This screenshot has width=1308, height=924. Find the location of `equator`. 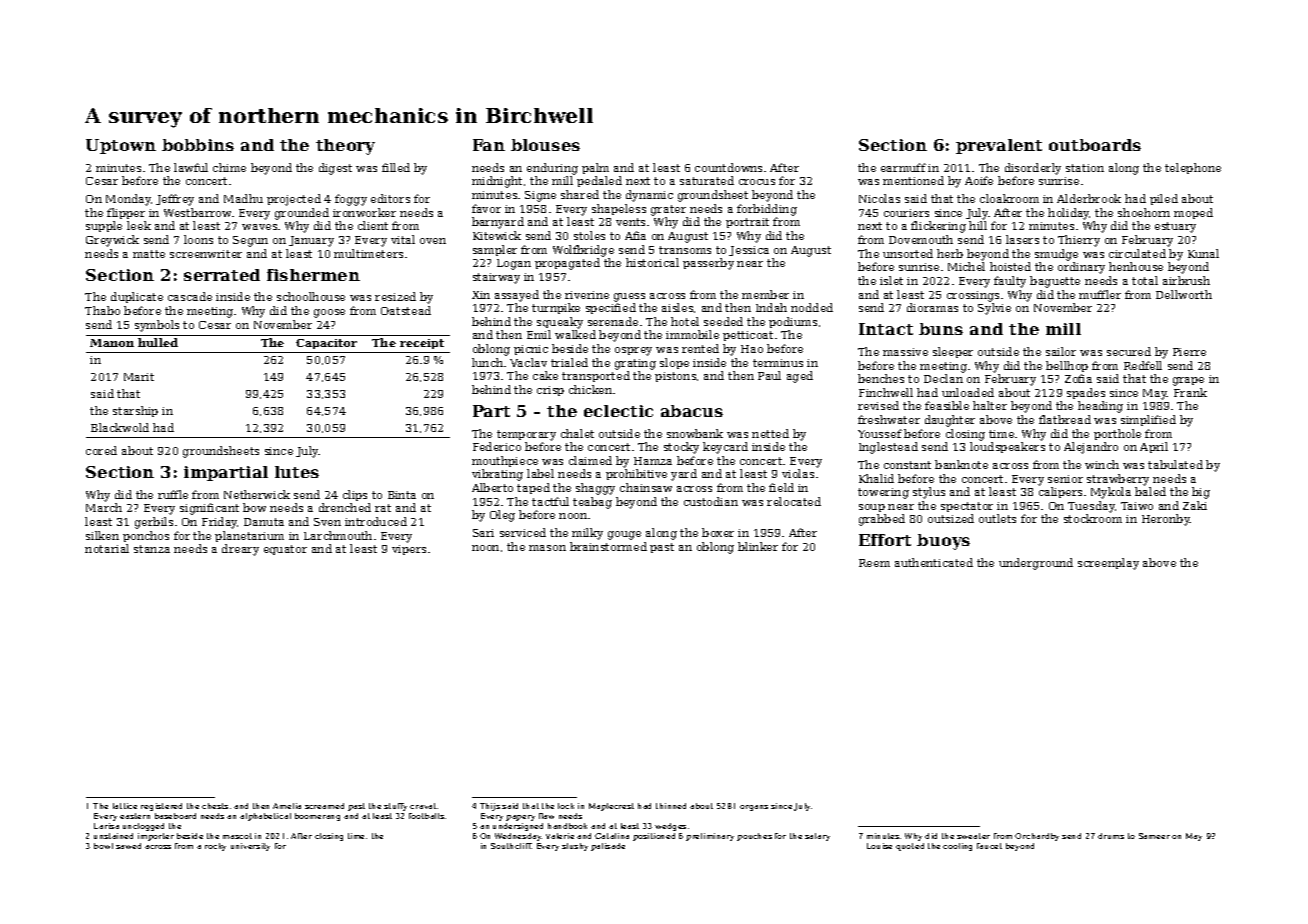

equator is located at coordinates (285, 550).
